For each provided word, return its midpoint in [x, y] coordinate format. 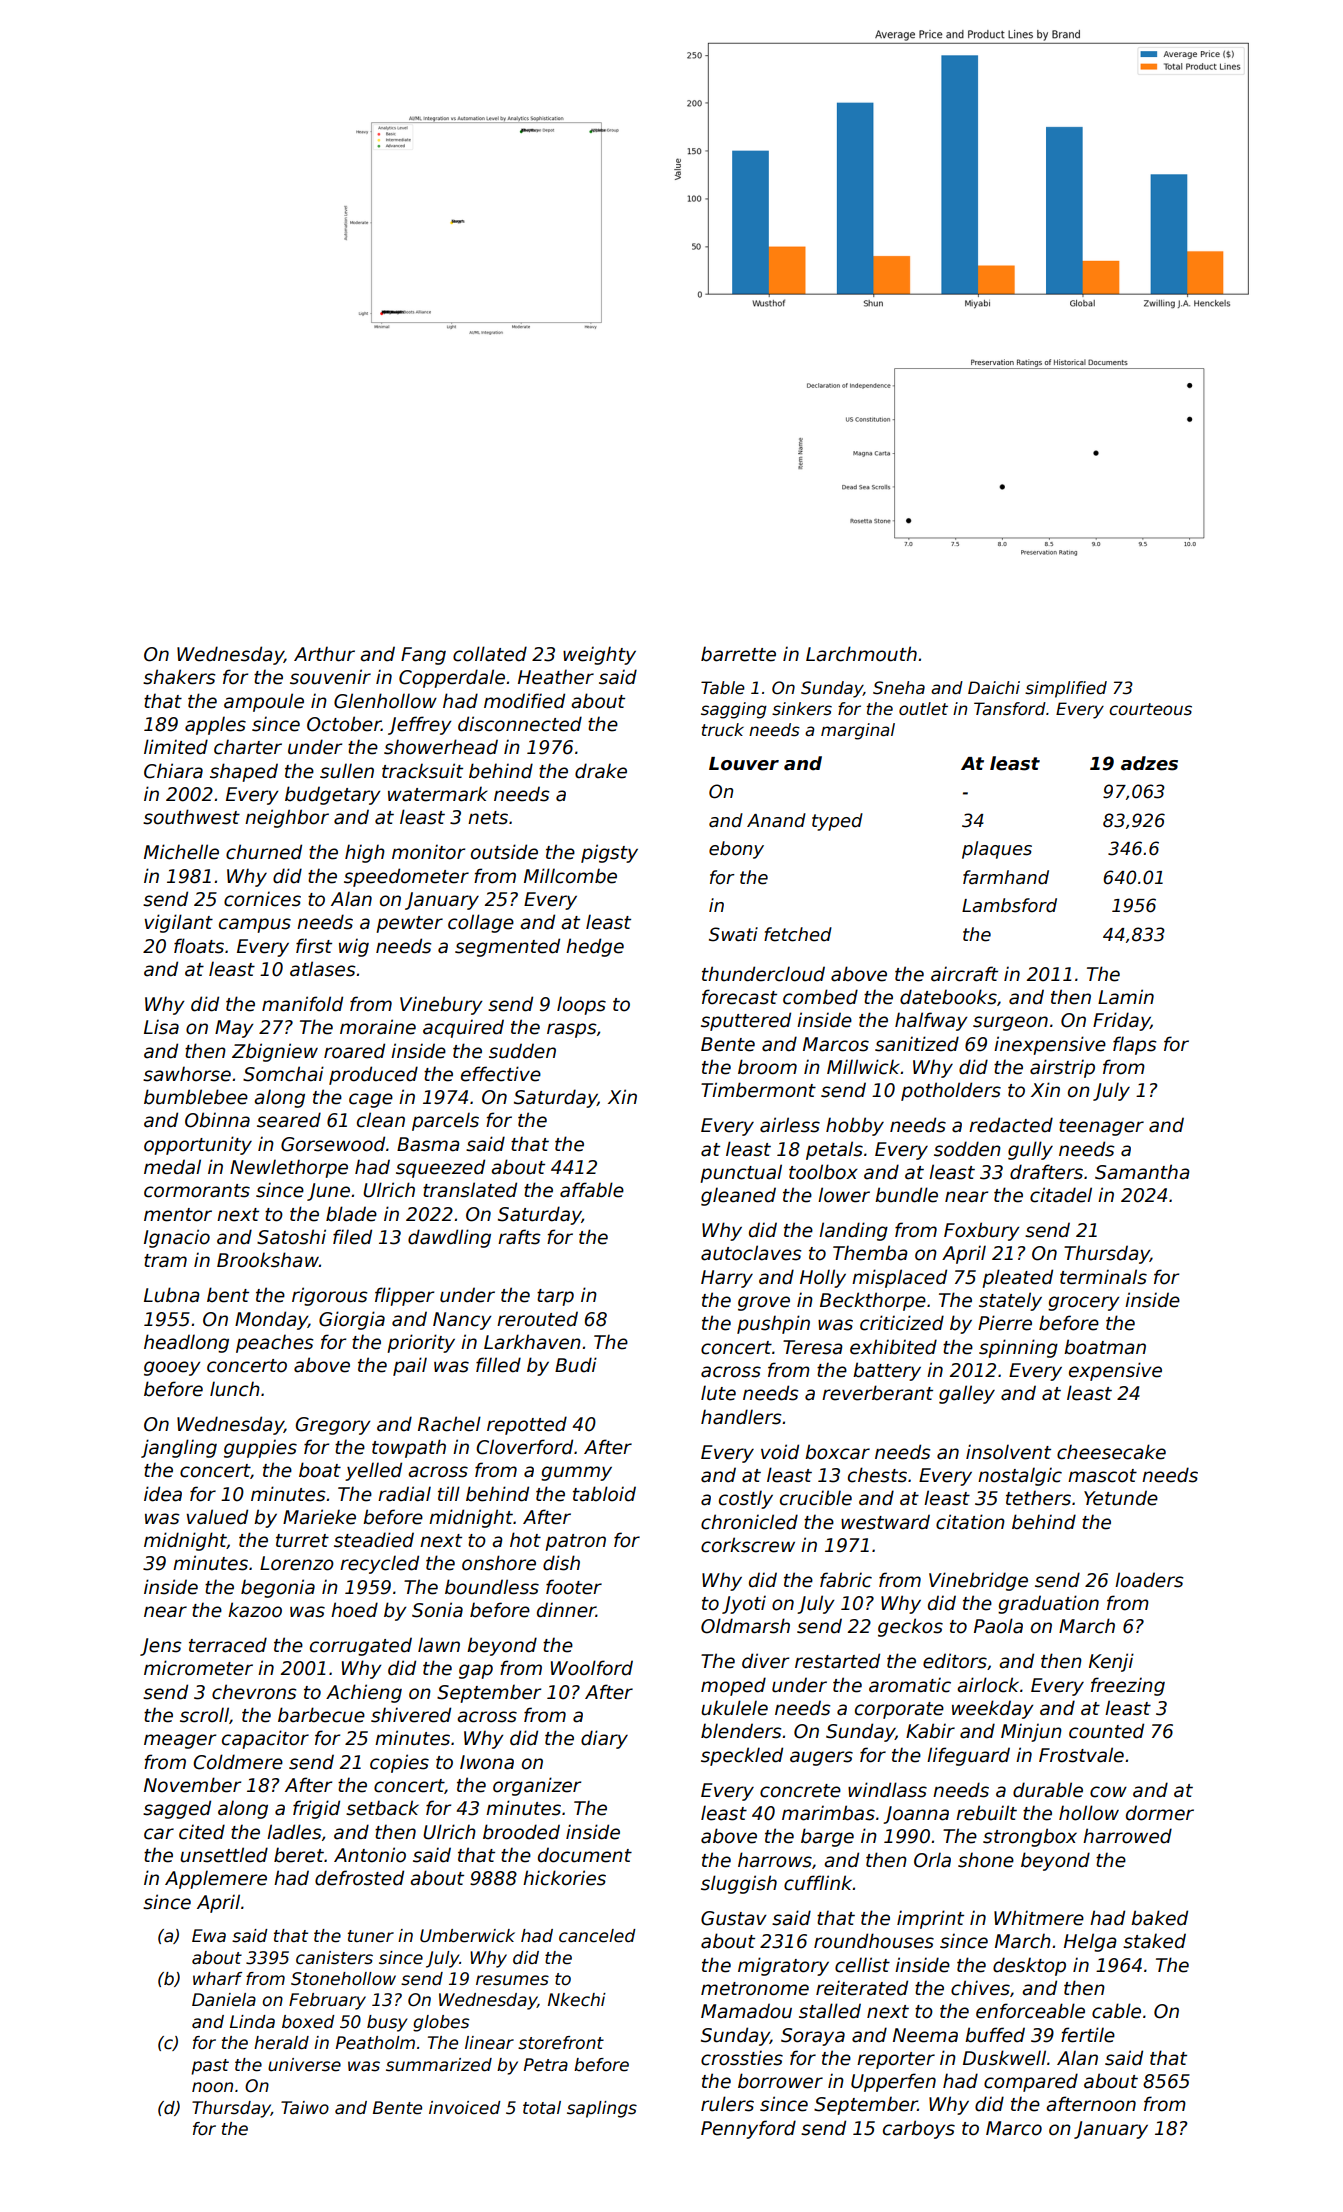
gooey [172, 1368]
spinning [1018, 1348]
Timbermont [758, 1090]
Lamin [1126, 997]
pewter [409, 924]
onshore [499, 1563]
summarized [439, 2065]
